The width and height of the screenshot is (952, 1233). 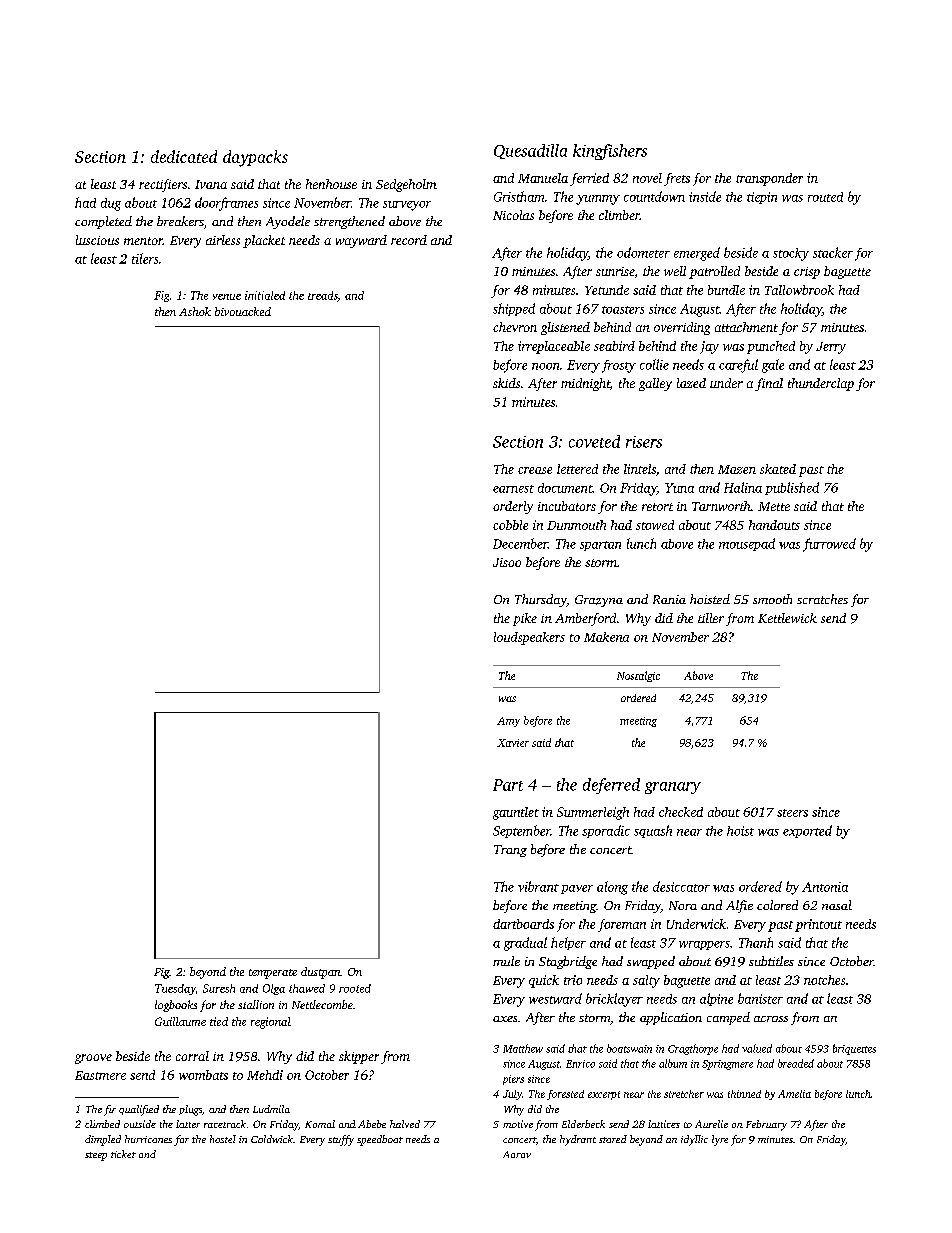 What do you see at coordinates (792, 813) in the screenshot?
I see `steers` at bounding box center [792, 813].
